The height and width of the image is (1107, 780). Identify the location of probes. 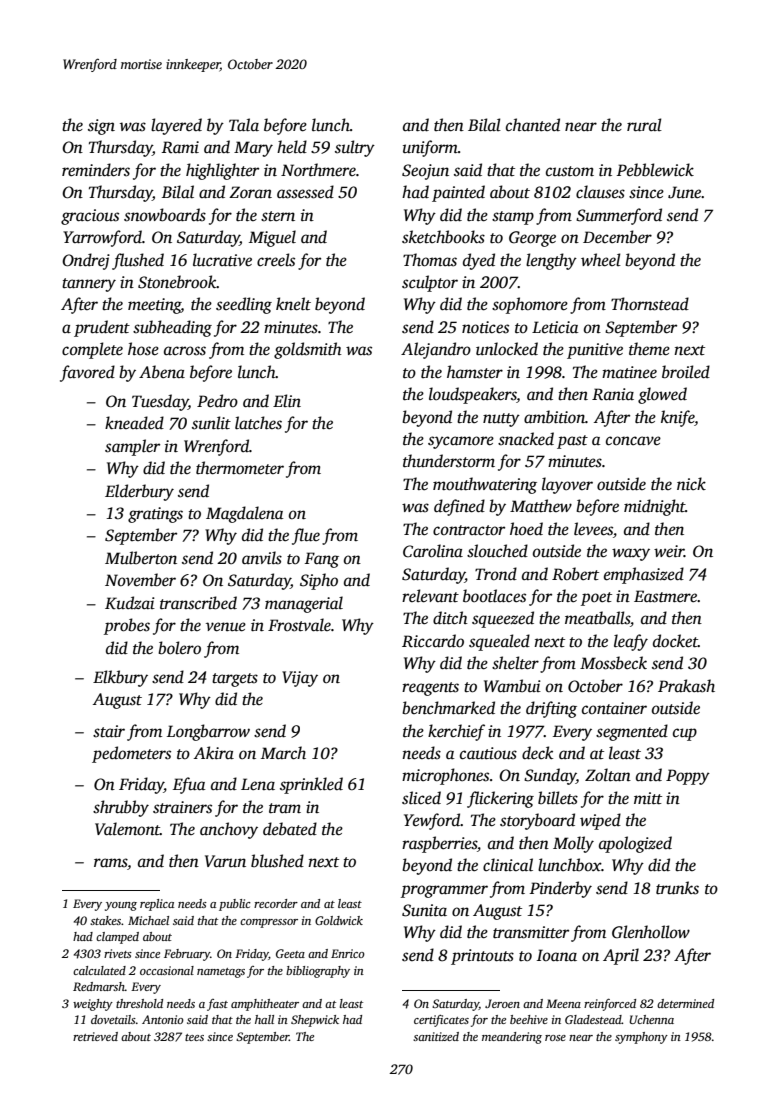
(127, 626).
